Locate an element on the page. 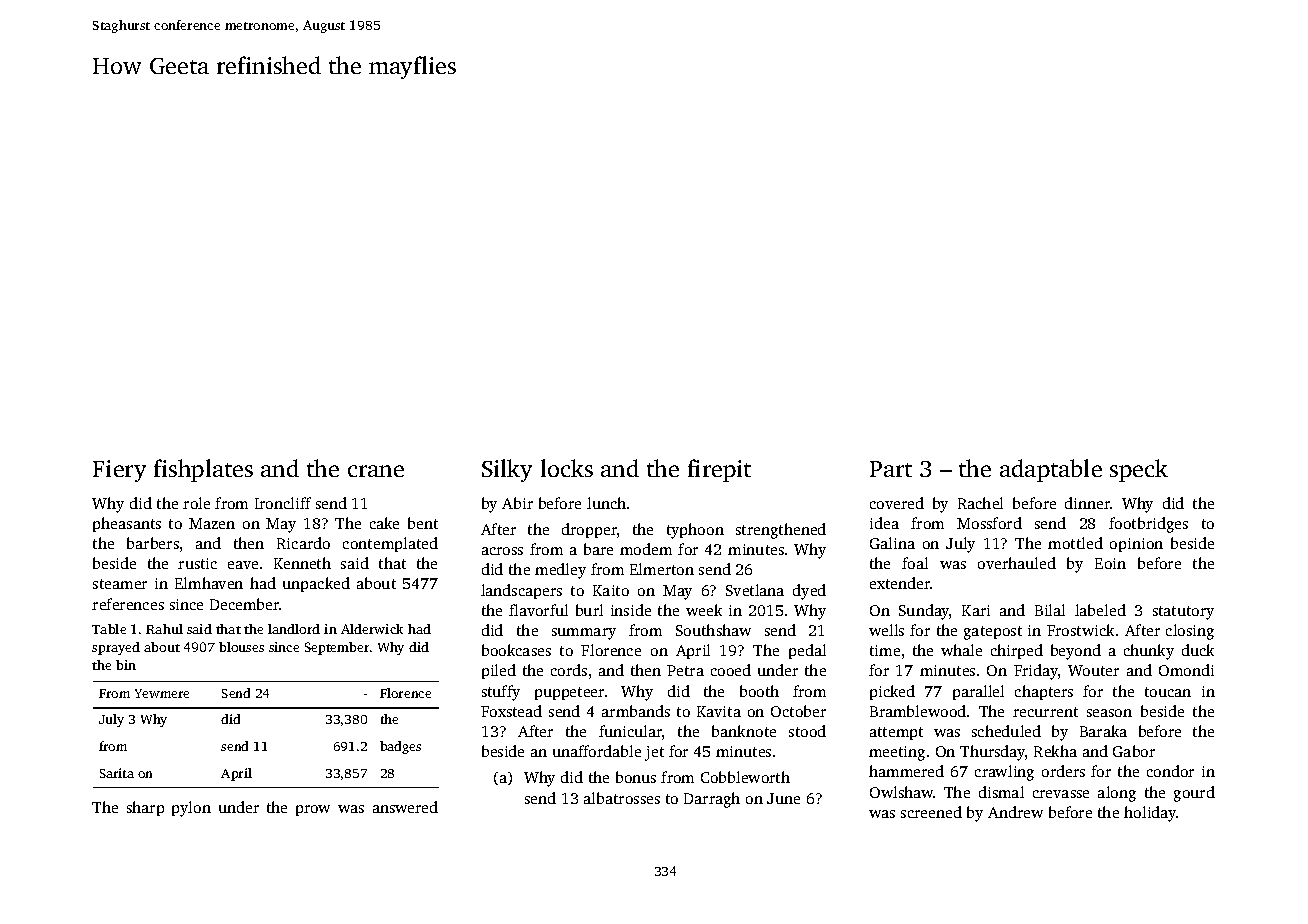 This image has width=1308, height=924. chunky is located at coordinates (1149, 652).
